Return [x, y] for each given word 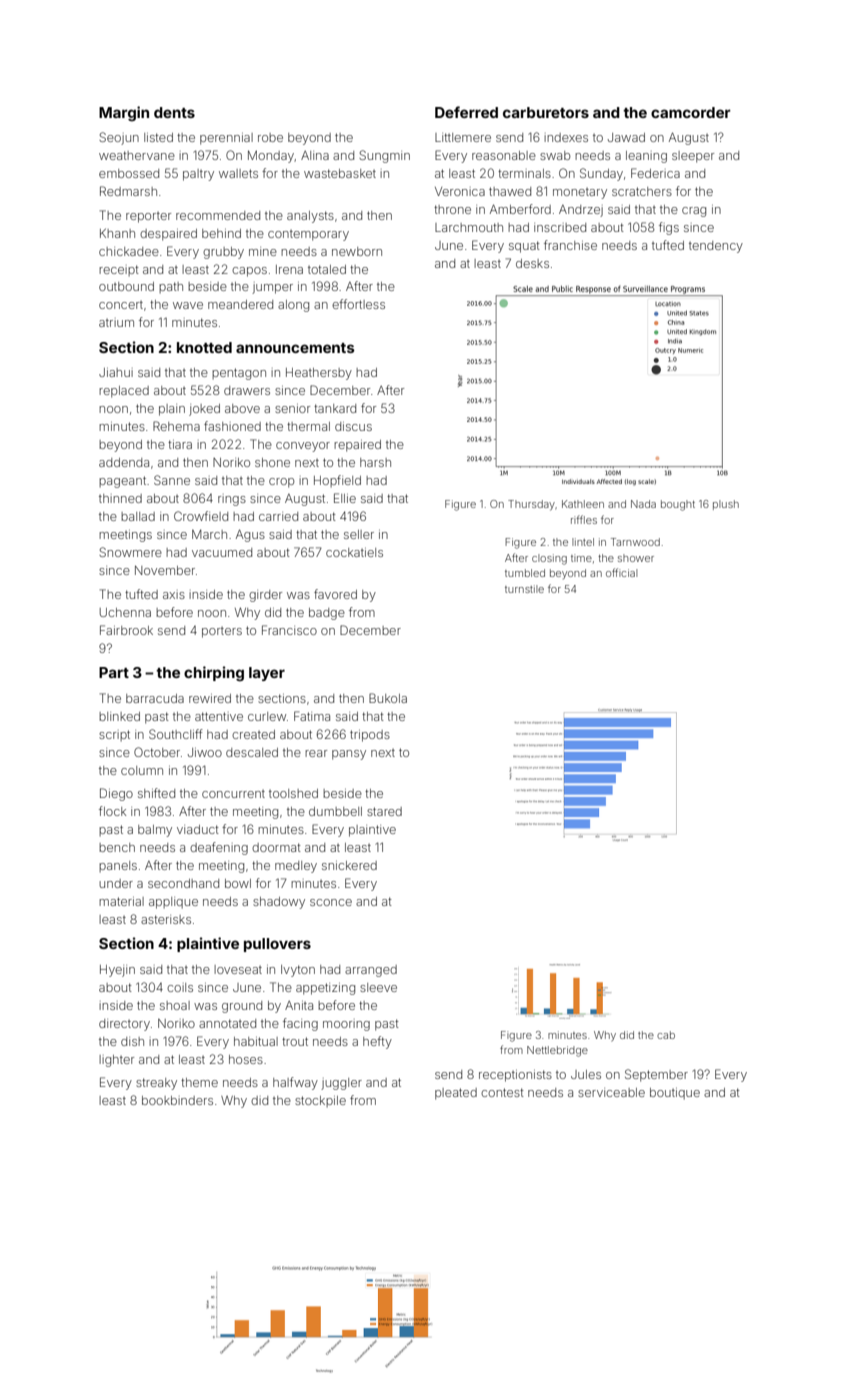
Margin [124, 113]
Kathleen [583, 504]
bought [678, 505]
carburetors [546, 112]
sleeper [693, 157]
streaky [156, 1084]
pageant [122, 482]
